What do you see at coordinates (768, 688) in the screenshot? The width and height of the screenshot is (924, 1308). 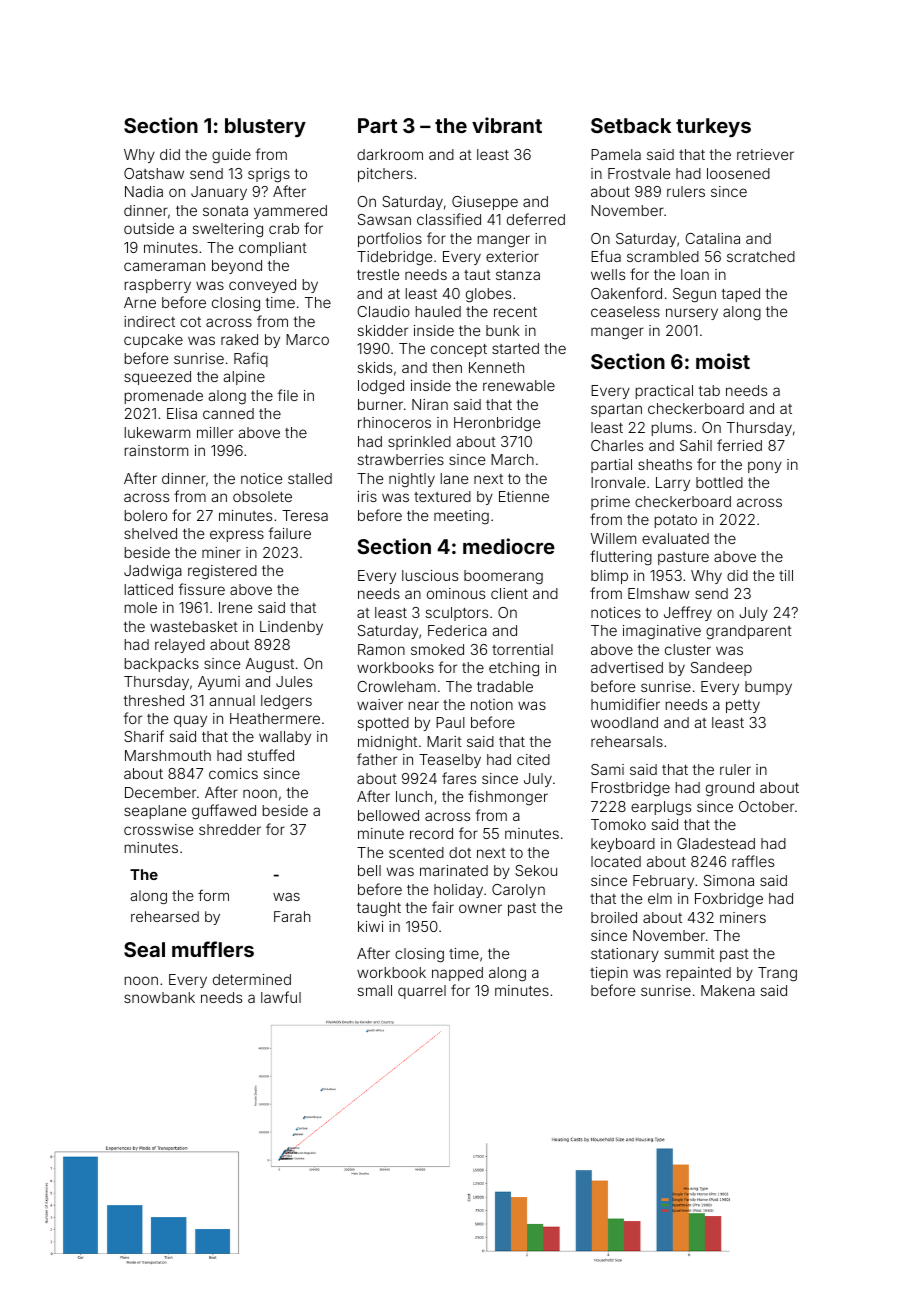 I see `bumpy` at bounding box center [768, 688].
